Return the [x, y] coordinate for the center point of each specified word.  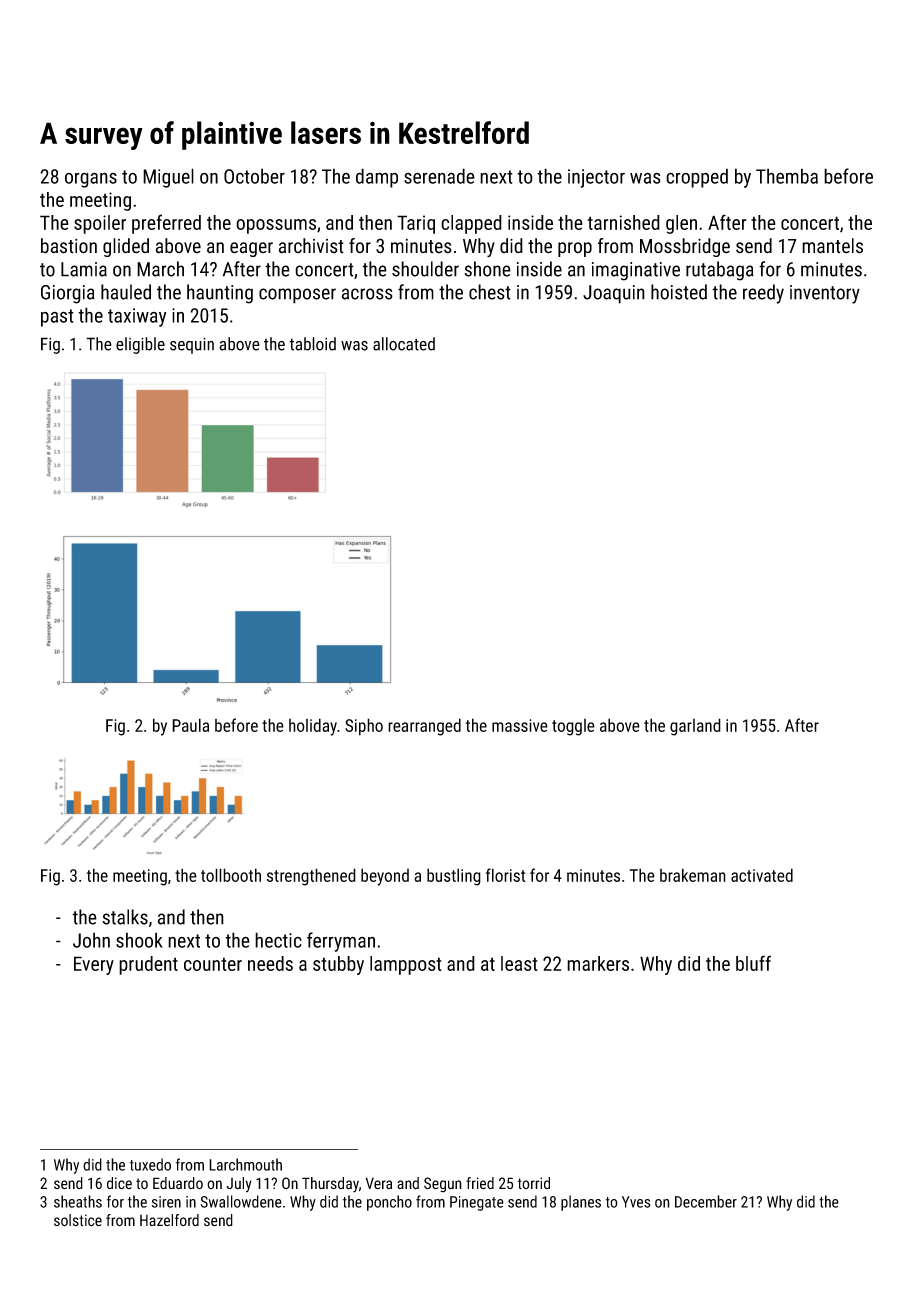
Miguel [168, 178]
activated [762, 875]
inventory [825, 294]
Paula [190, 725]
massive [520, 725]
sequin [192, 345]
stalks [125, 917]
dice [119, 1183]
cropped [697, 178]
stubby [338, 965]
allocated [404, 344]
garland [695, 727]
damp [377, 178]
